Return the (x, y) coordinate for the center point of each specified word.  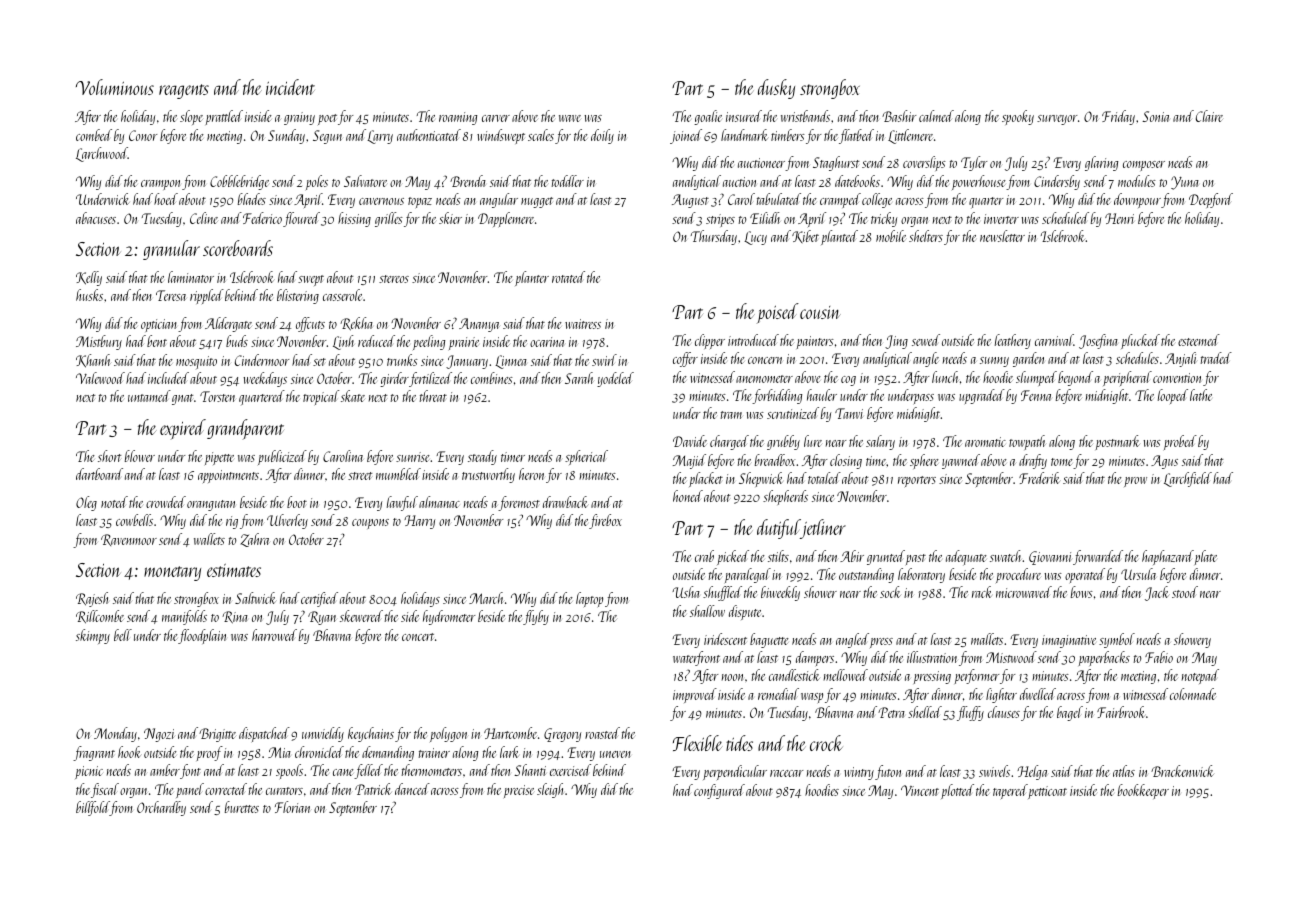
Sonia (1155, 116)
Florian (292, 807)
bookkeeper (1143, 791)
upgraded (982, 396)
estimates (234, 570)
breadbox (775, 460)
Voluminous (115, 87)
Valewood (100, 378)
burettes (242, 807)
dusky (776, 89)
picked (733, 557)
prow (1135, 482)
